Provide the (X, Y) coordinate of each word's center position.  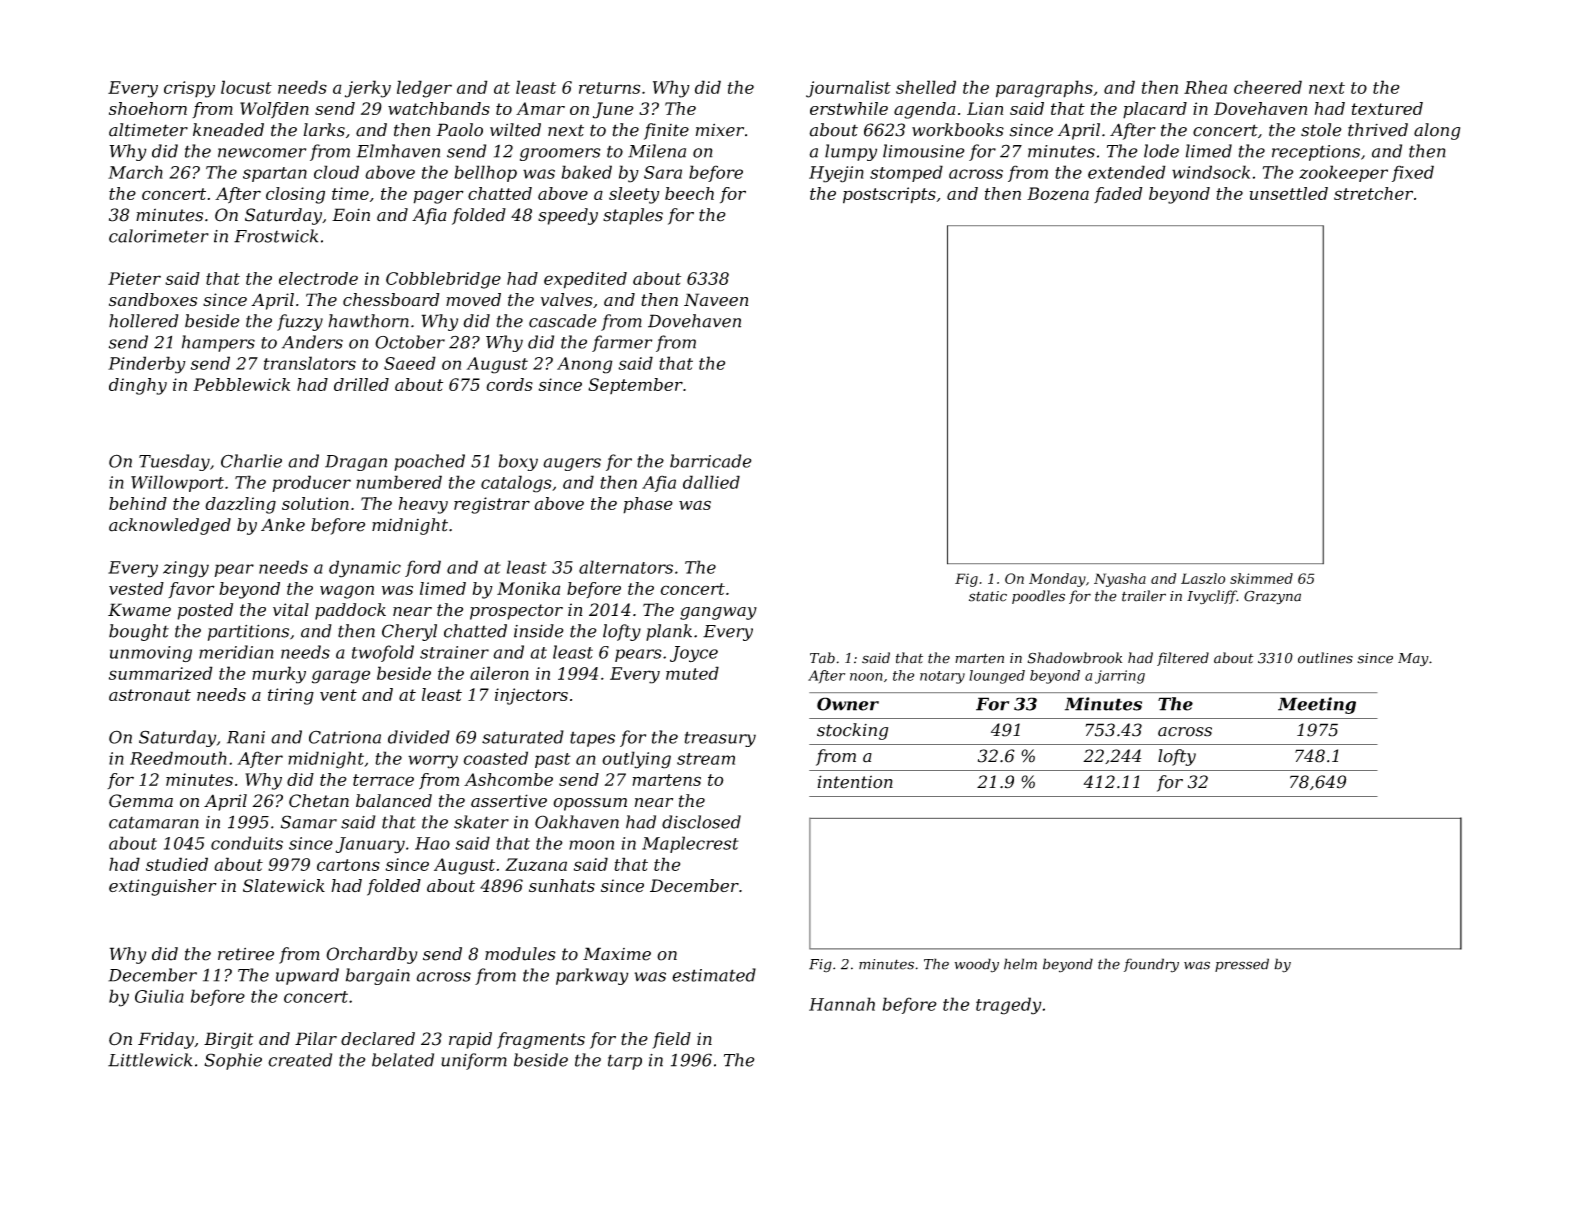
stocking (852, 731)
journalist (848, 89)
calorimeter (159, 236)
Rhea (1205, 87)
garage (341, 677)
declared (378, 1039)
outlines (1325, 658)
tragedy (1009, 1006)
